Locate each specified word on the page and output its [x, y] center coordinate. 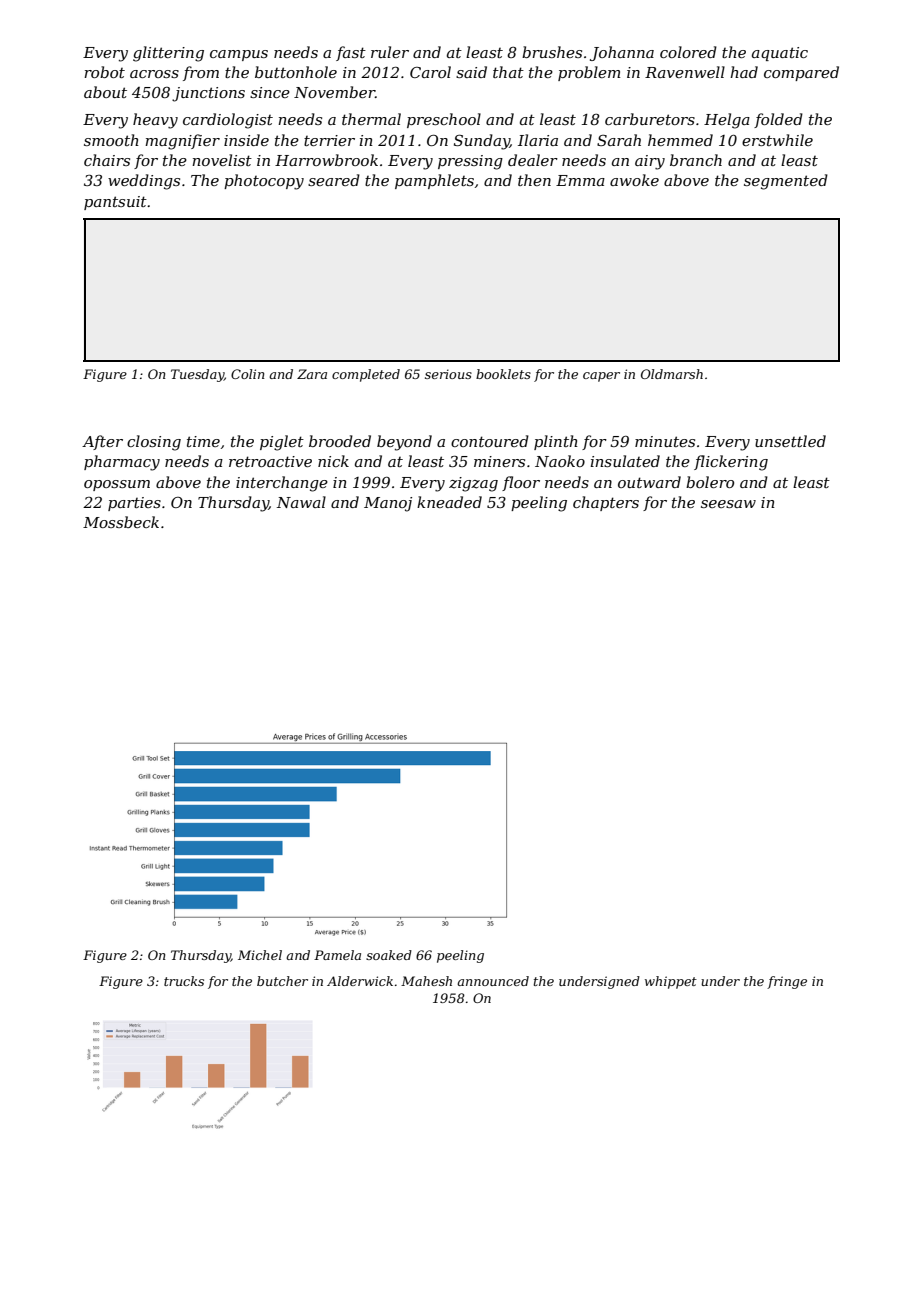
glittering [168, 54]
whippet [671, 982]
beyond [404, 443]
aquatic [780, 54]
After [102, 442]
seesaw [728, 504]
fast [351, 53]
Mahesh [426, 981]
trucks [184, 981]
